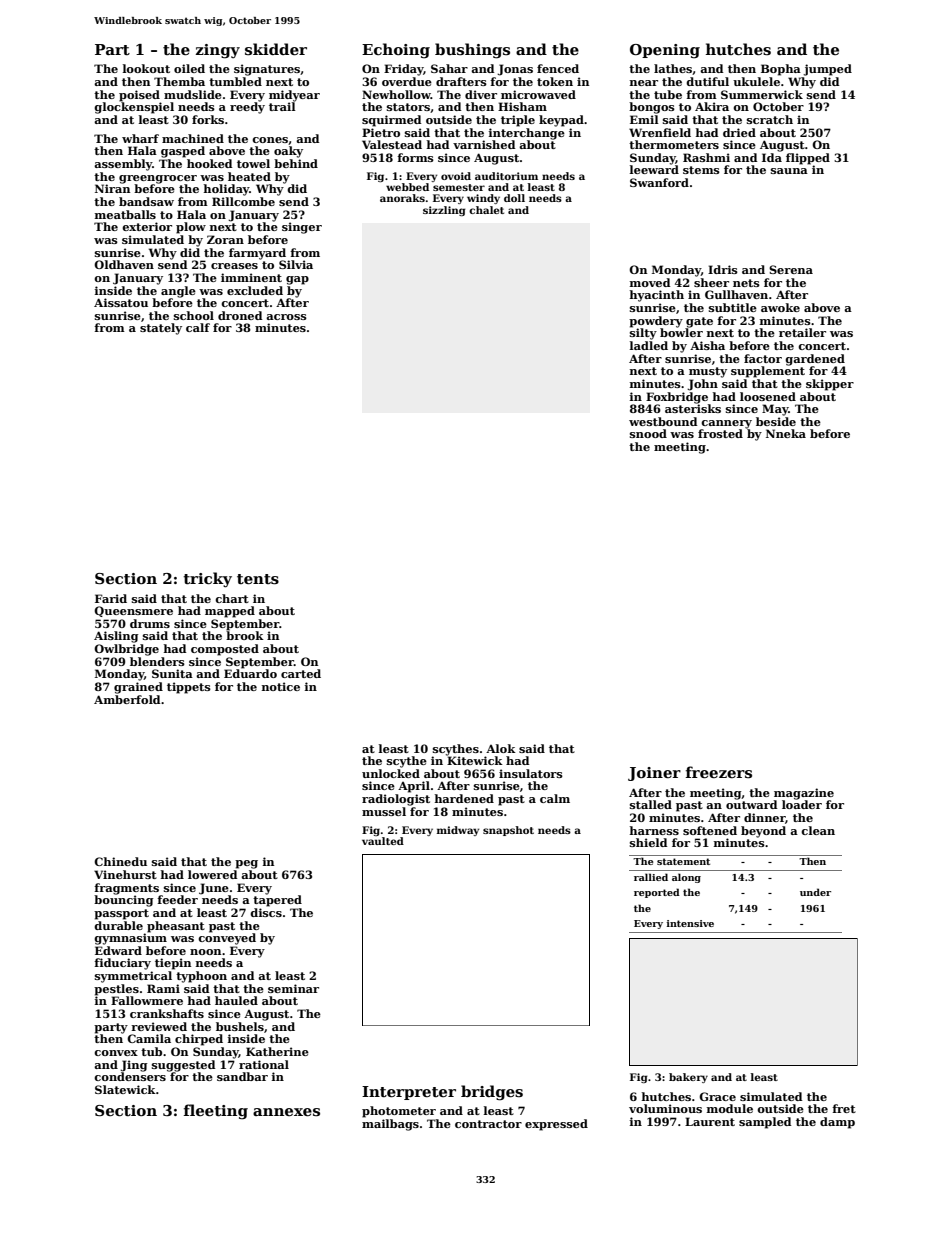 The width and height of the screenshot is (952, 1233). Describe the element at coordinates (396, 800) in the screenshot. I see `radiologist` at that location.
